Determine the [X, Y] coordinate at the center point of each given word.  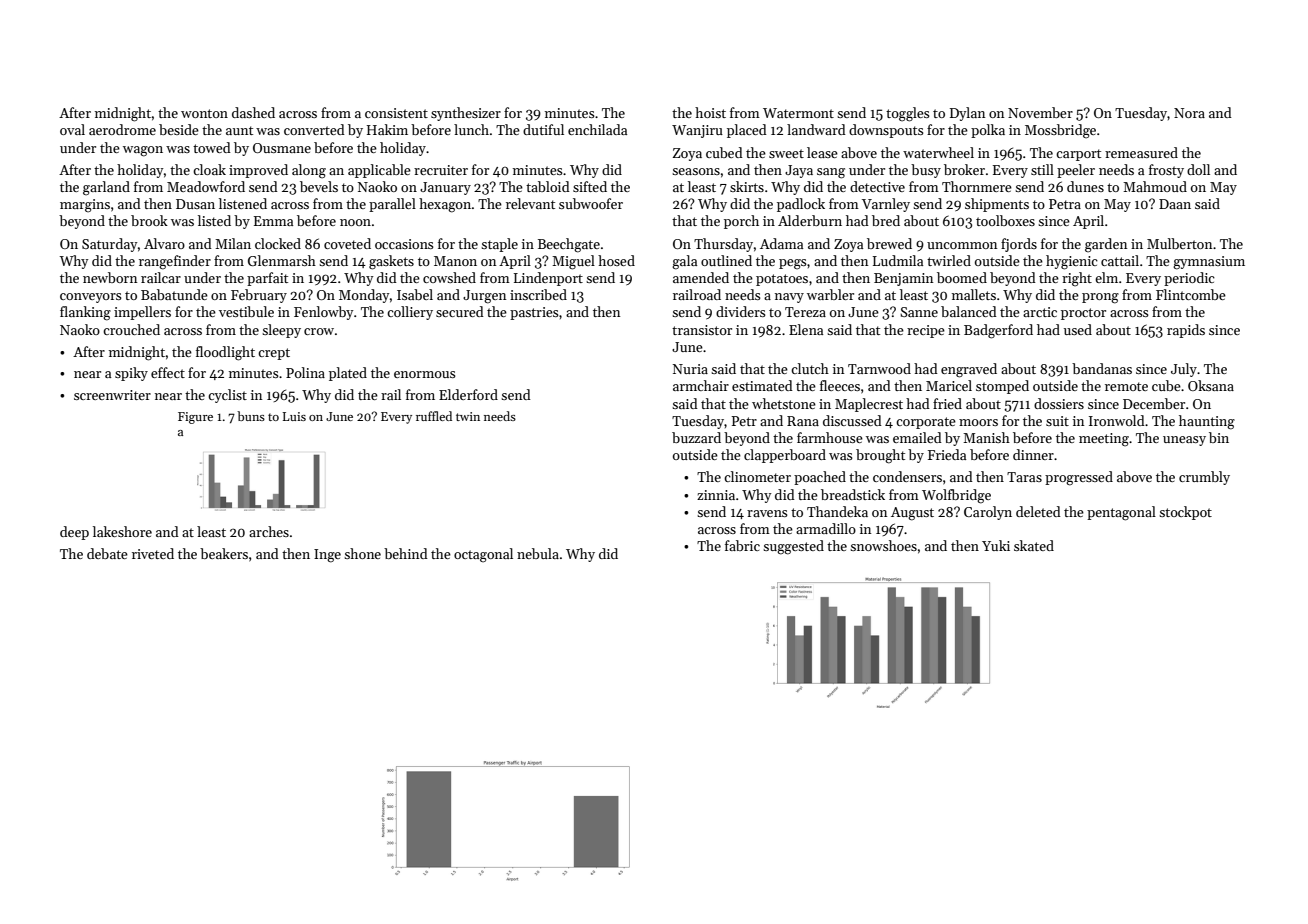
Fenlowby [323, 313]
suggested [793, 547]
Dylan [967, 114]
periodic [1189, 279]
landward [816, 129]
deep [74, 533]
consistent [396, 113]
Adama [781, 243]
